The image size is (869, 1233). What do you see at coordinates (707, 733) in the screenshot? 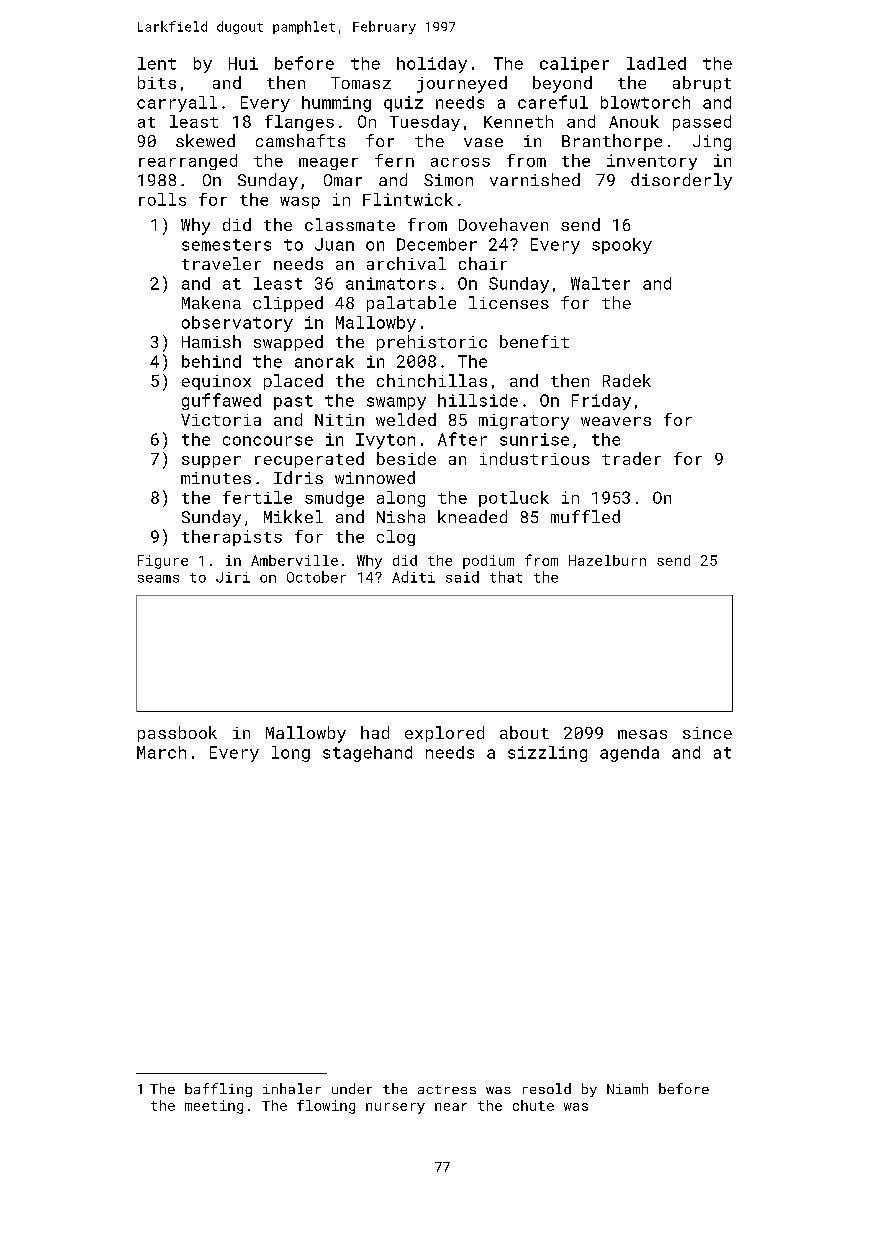
I see `since` at bounding box center [707, 733].
